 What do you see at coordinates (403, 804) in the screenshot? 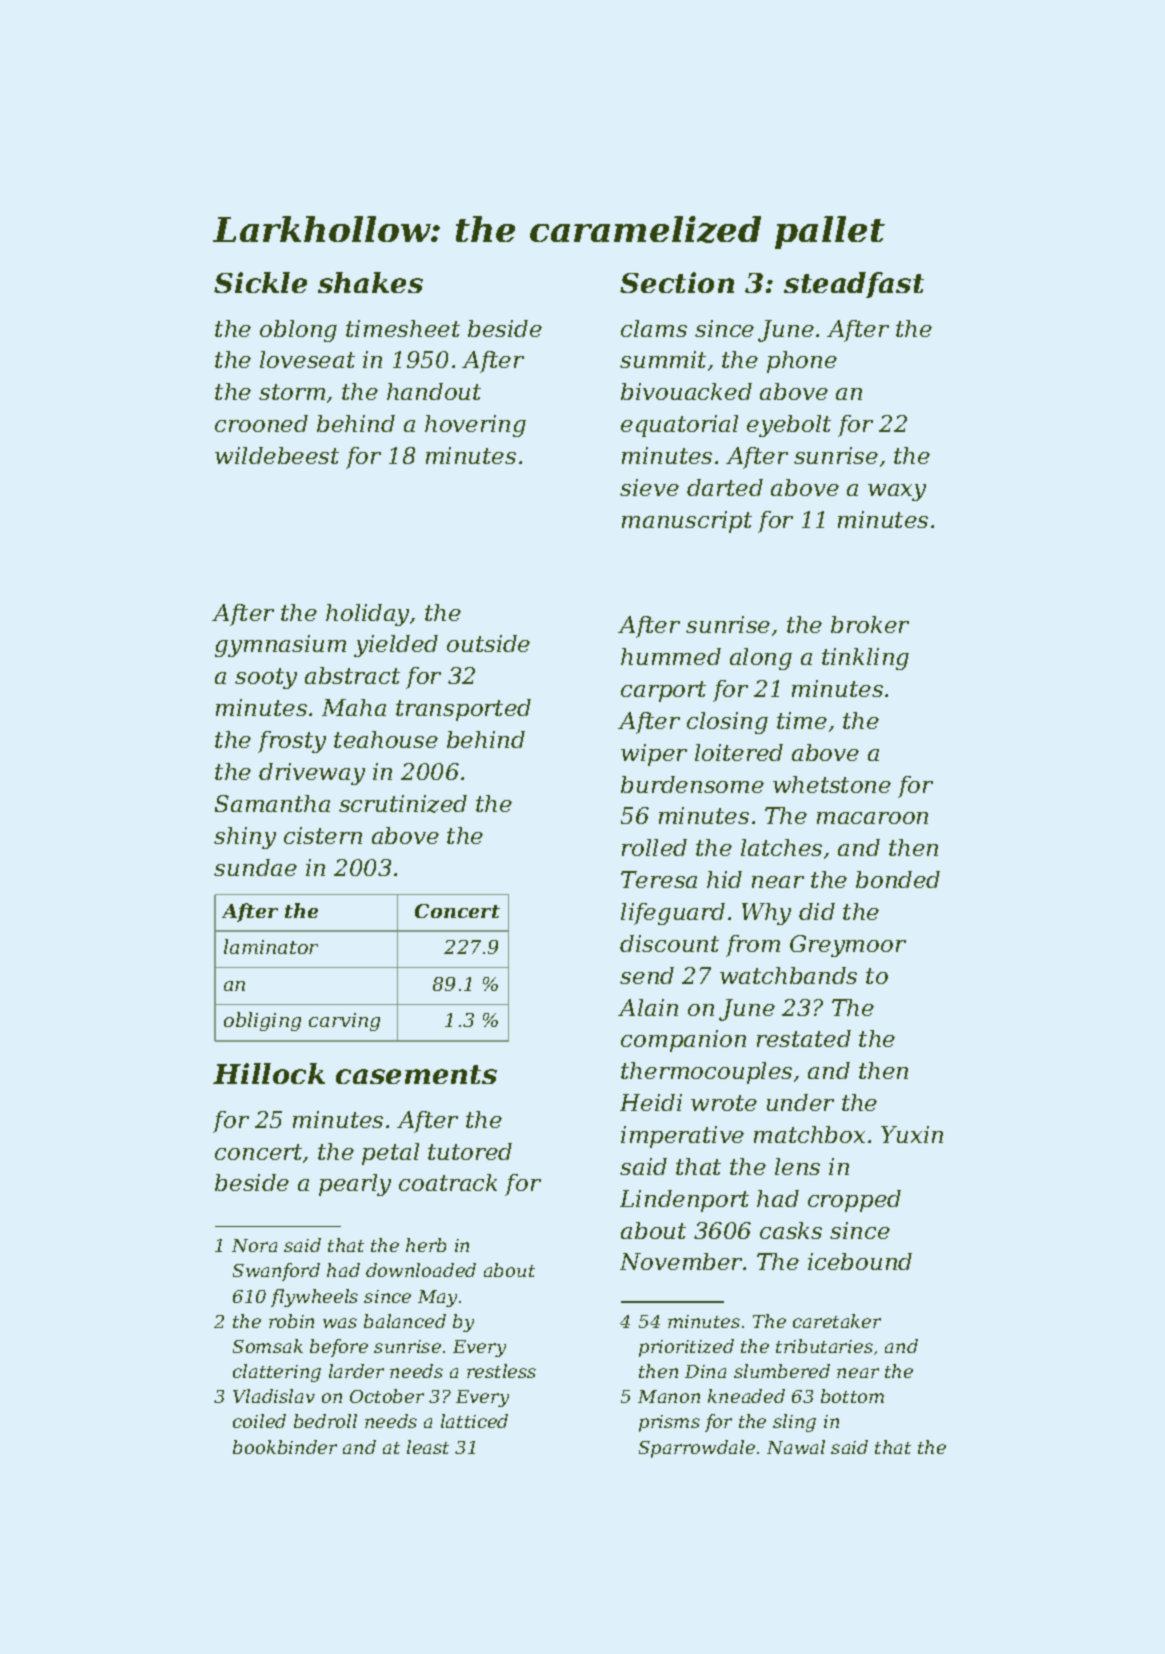
I see `scrutinized` at bounding box center [403, 804].
